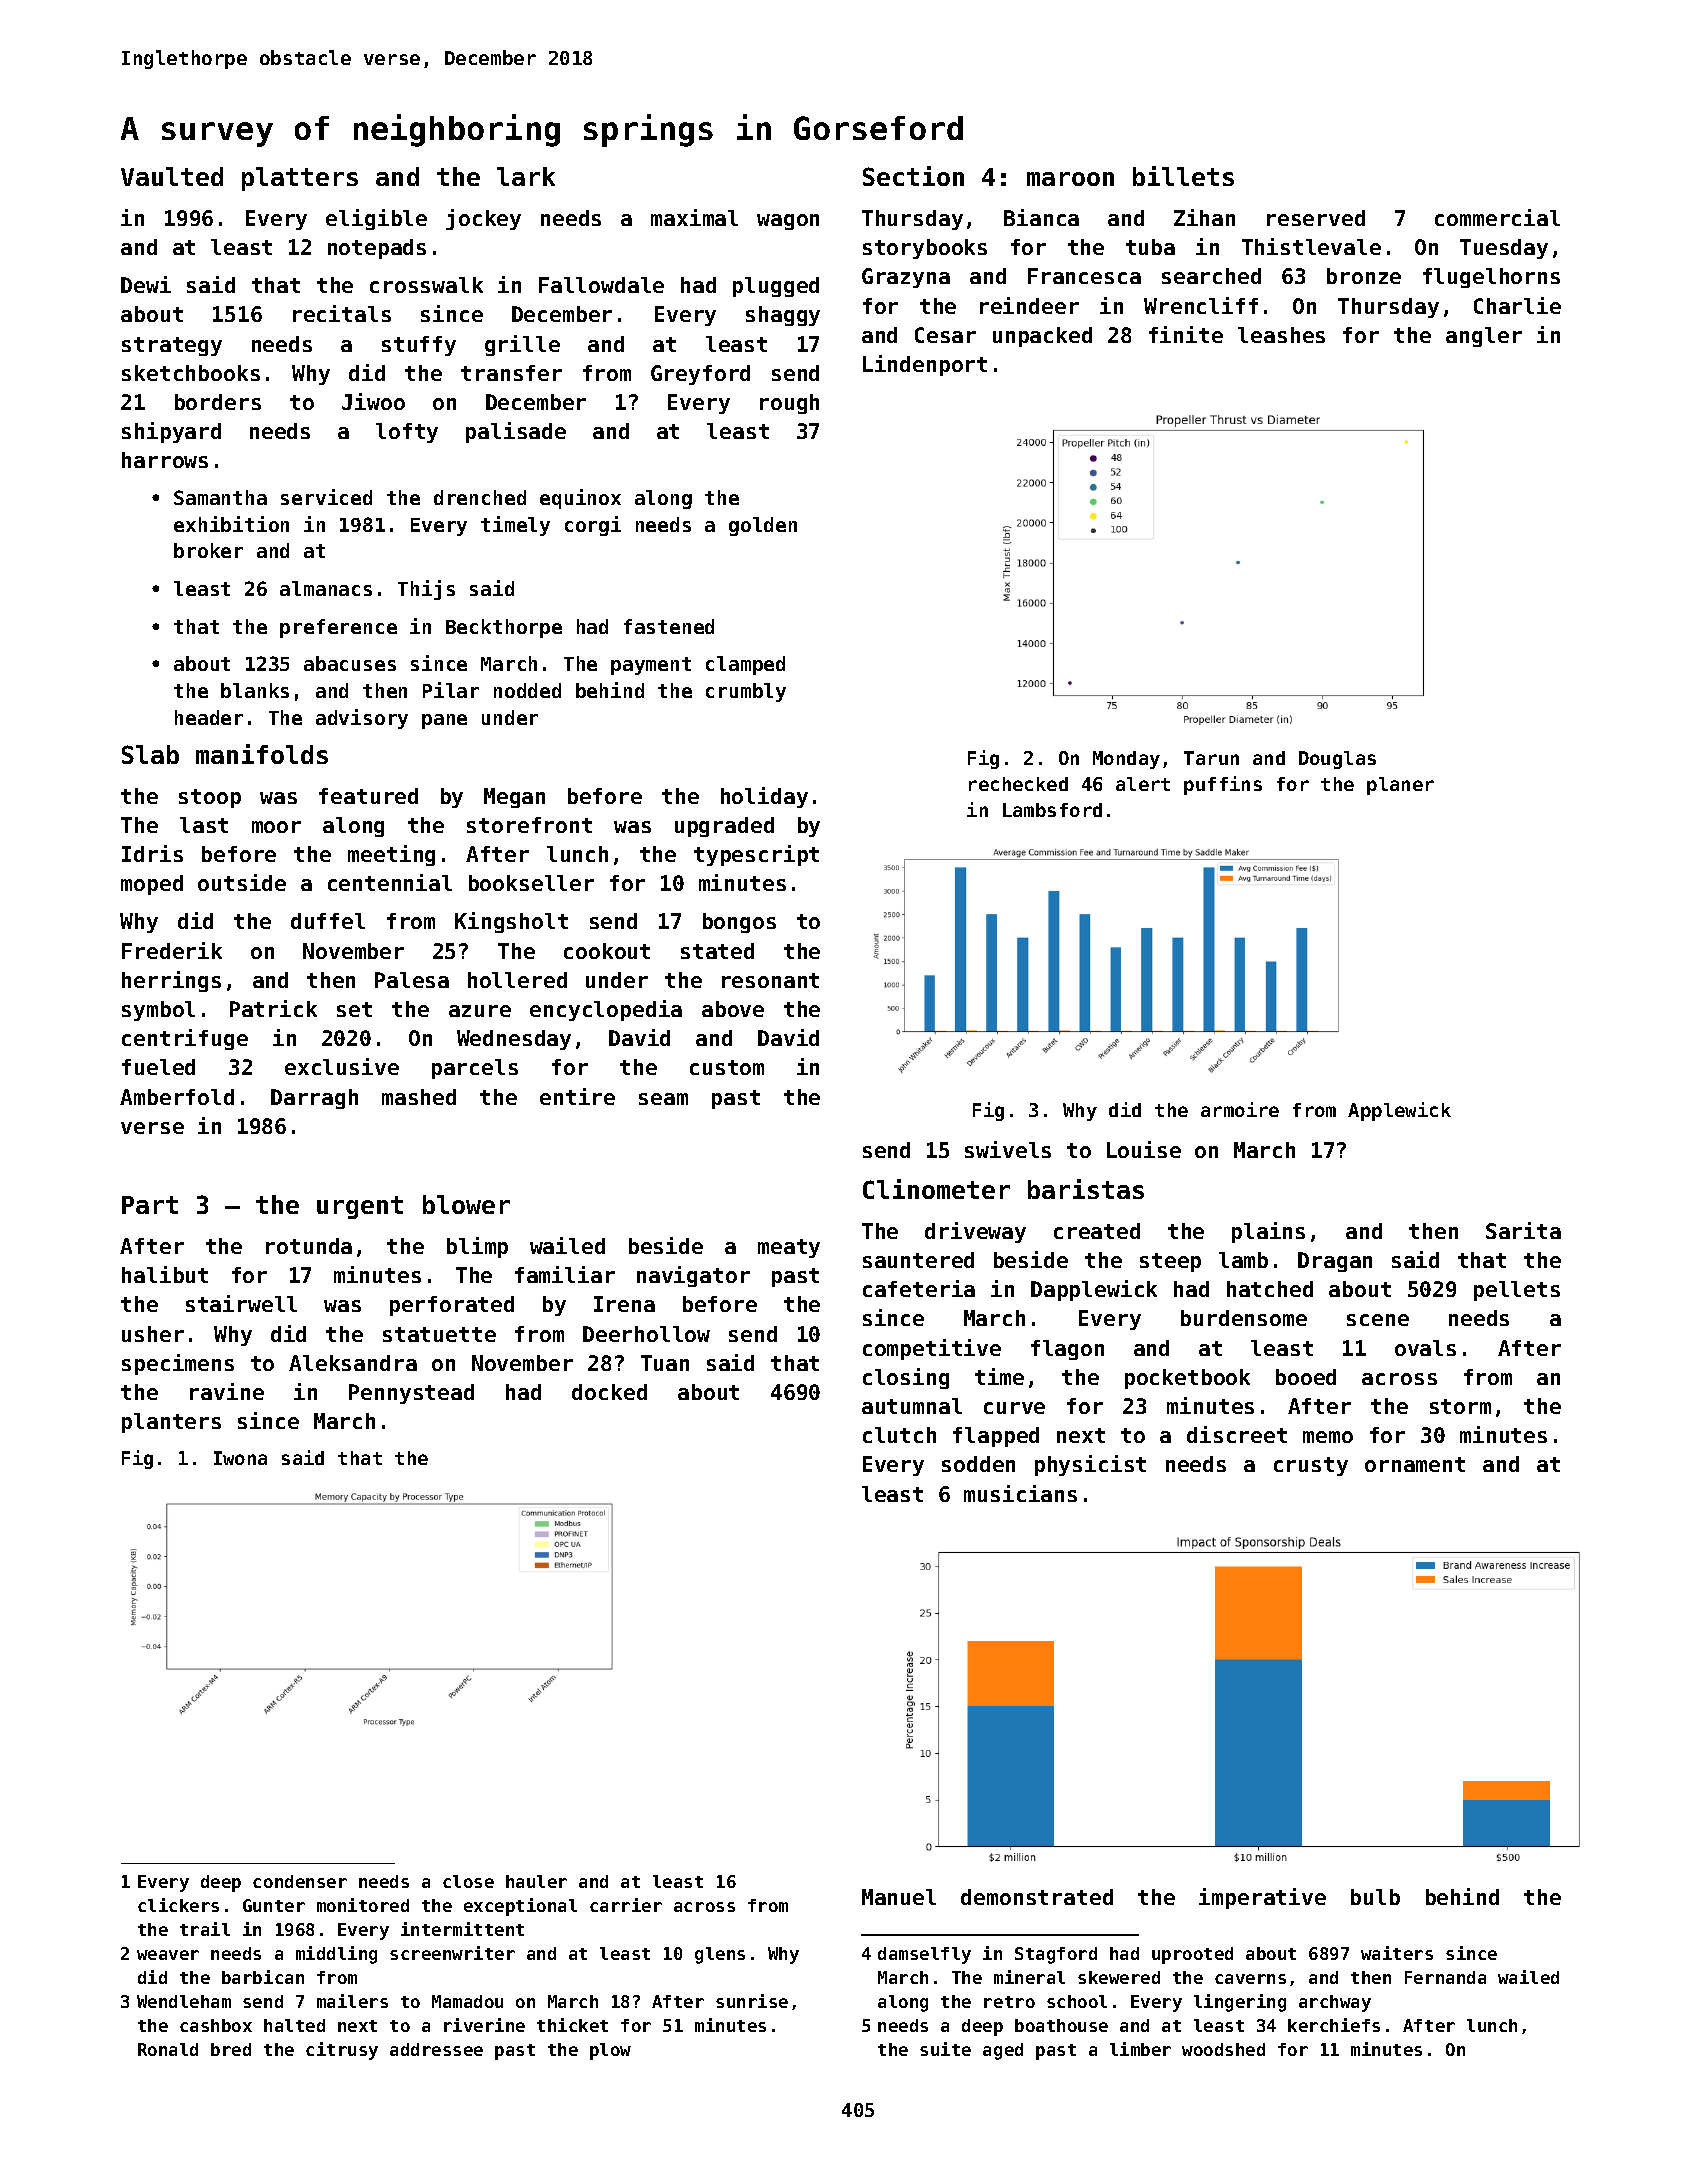 The width and height of the screenshot is (1683, 2178). What do you see at coordinates (1497, 217) in the screenshot?
I see `commercial` at bounding box center [1497, 217].
